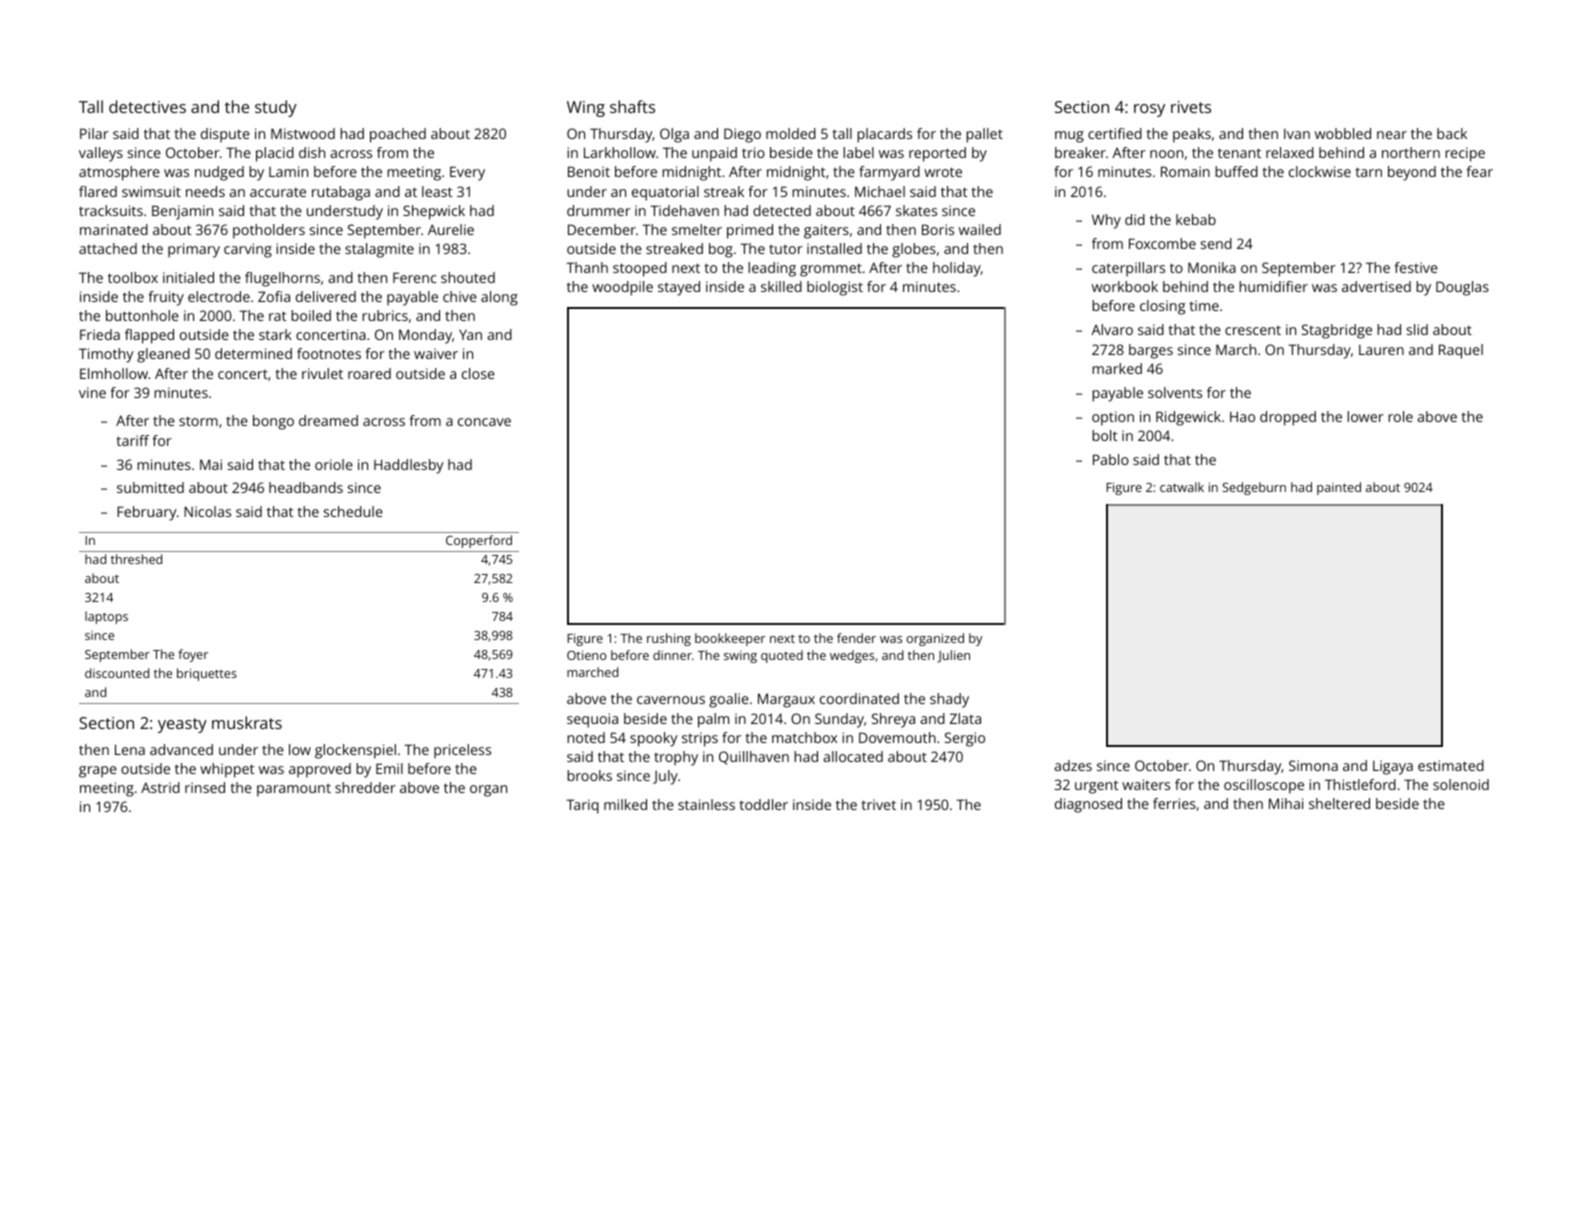 This screenshot has height=1216, width=1573. Describe the element at coordinates (1339, 488) in the screenshot. I see `painted` at that location.
